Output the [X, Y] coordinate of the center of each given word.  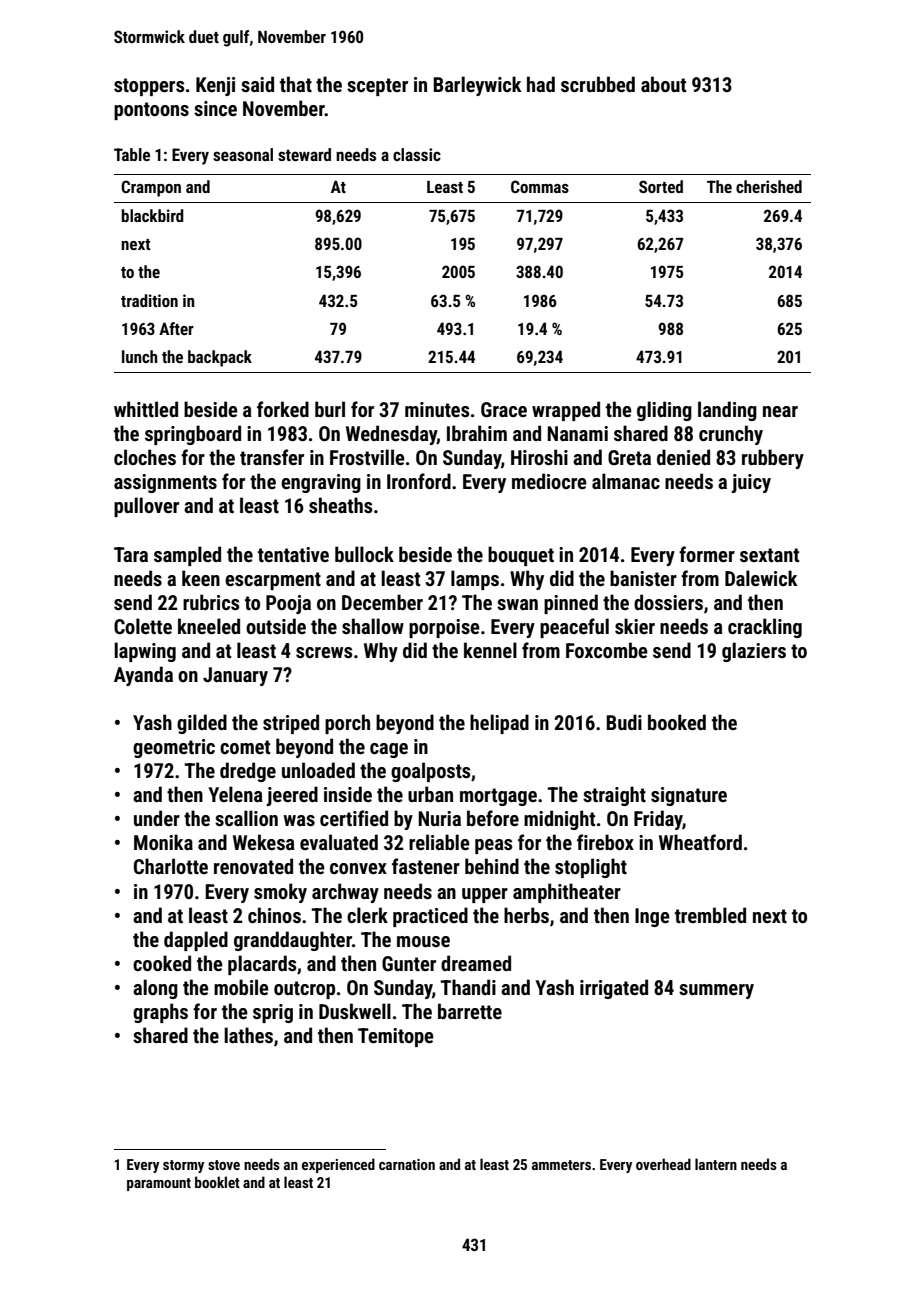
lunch [140, 356]
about [663, 84]
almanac [626, 481]
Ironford [419, 481]
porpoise [444, 628]
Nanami [577, 433]
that [296, 84]
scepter [377, 87]
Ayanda [143, 676]
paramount [159, 1184]
